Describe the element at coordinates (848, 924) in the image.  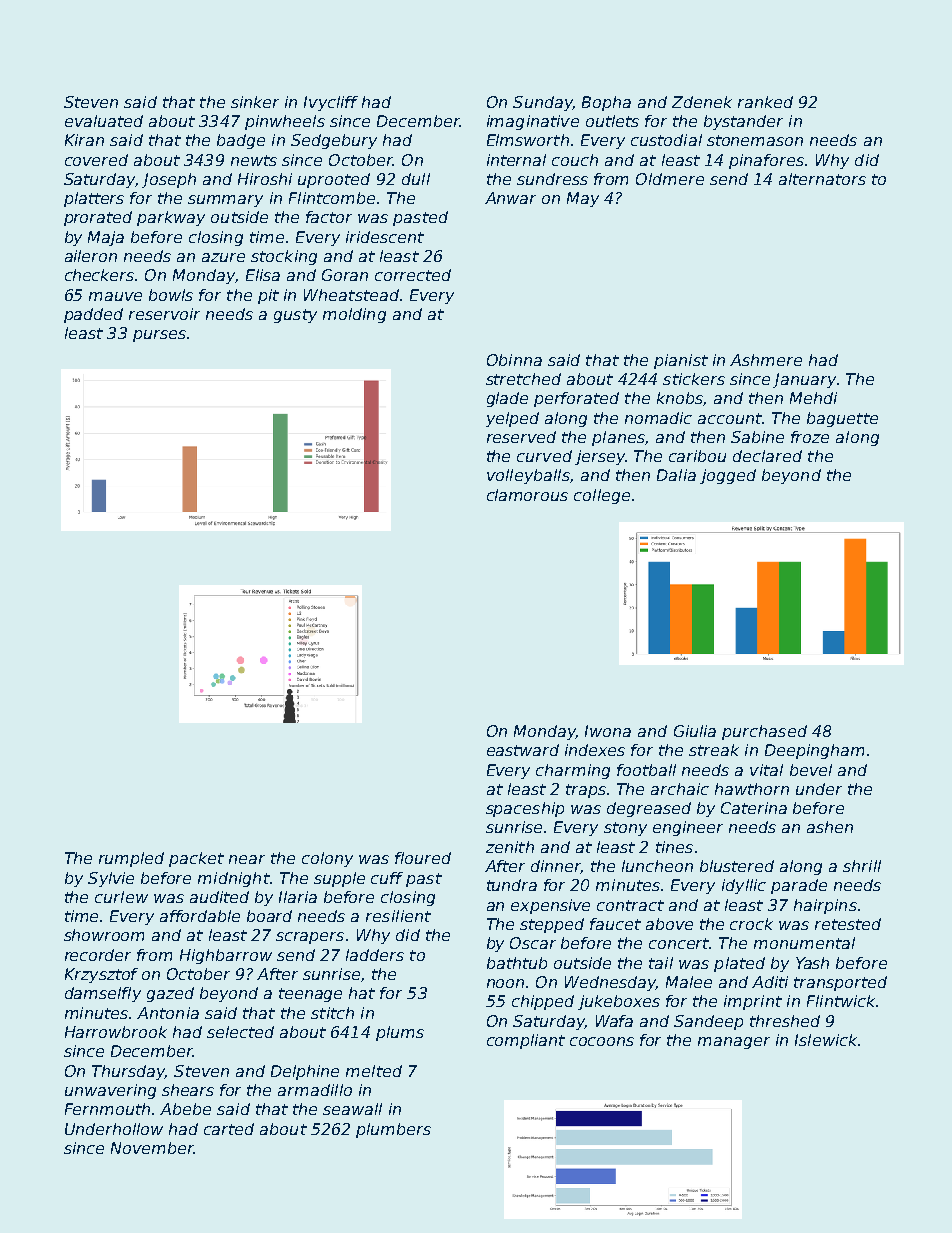
I see `retested` at that location.
